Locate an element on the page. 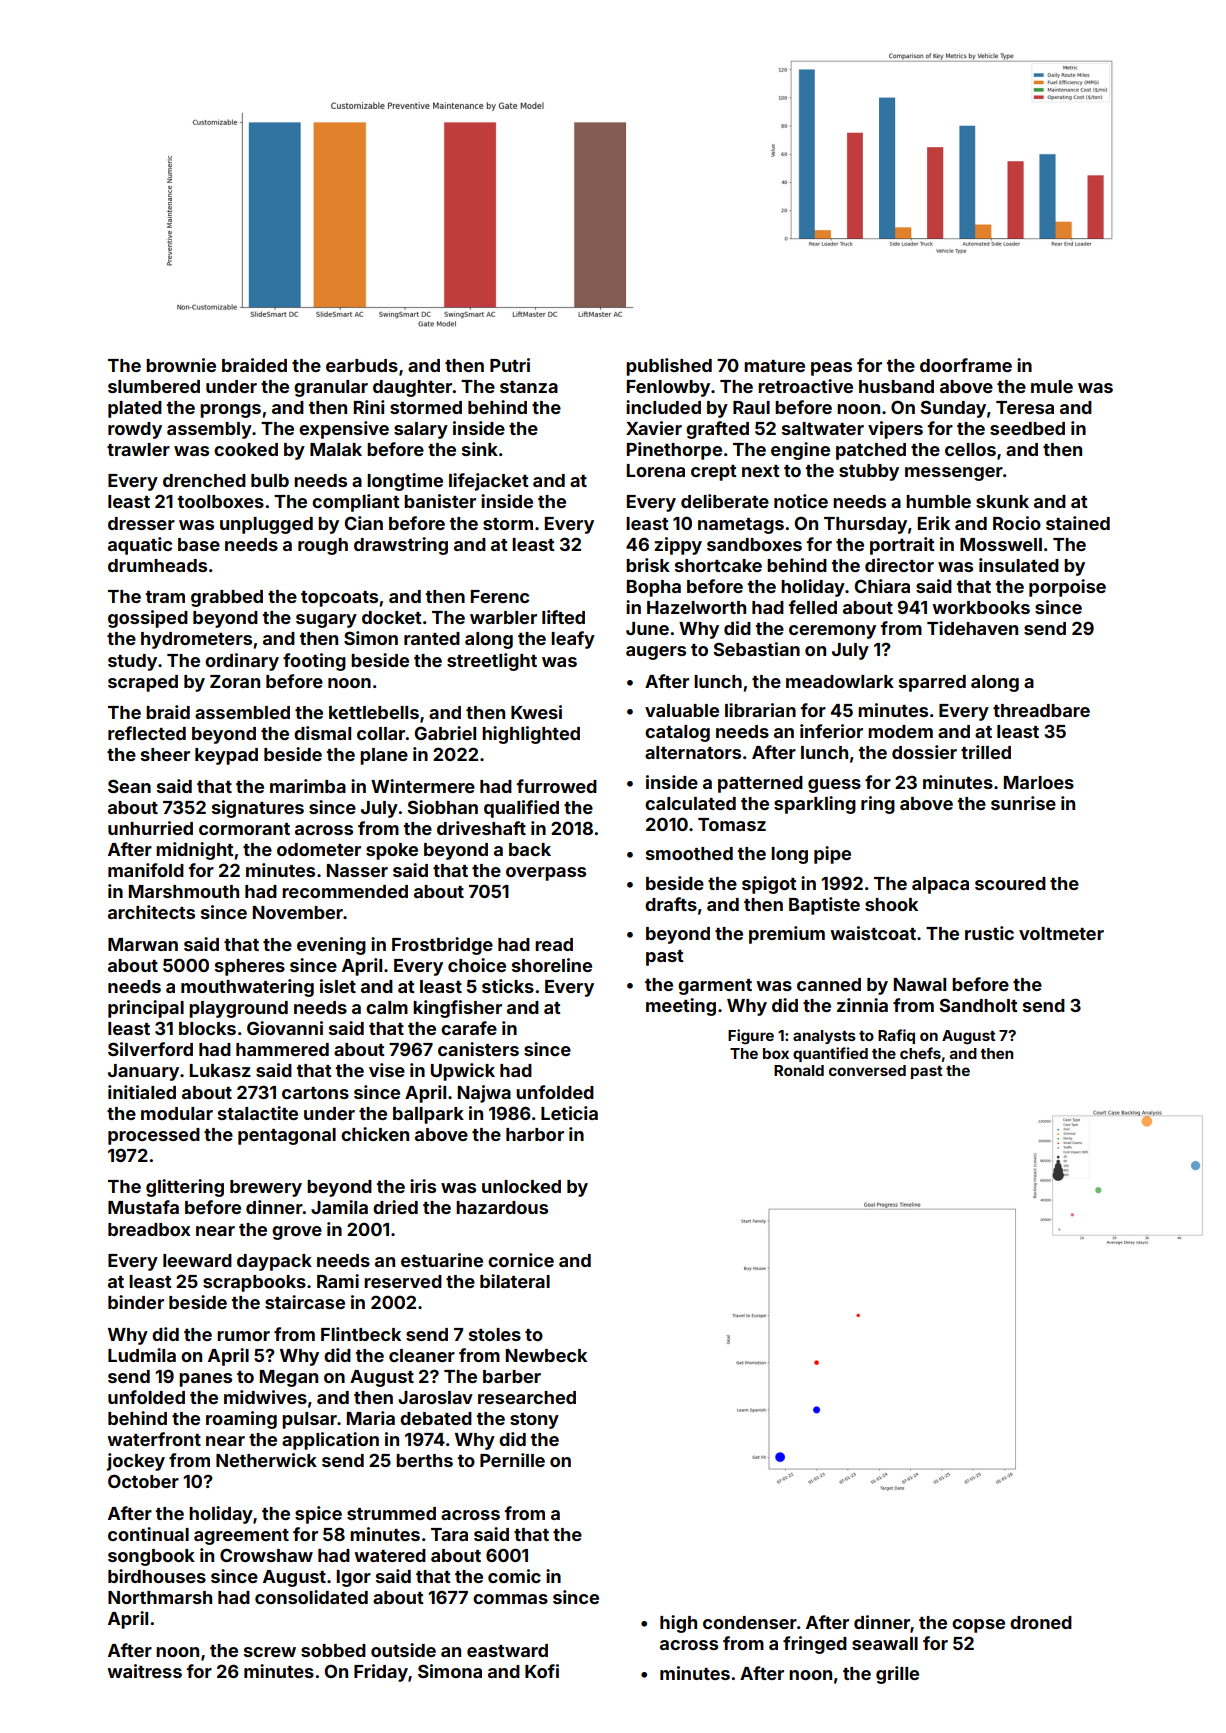 The image size is (1226, 1733). conversed is located at coordinates (867, 1070).
